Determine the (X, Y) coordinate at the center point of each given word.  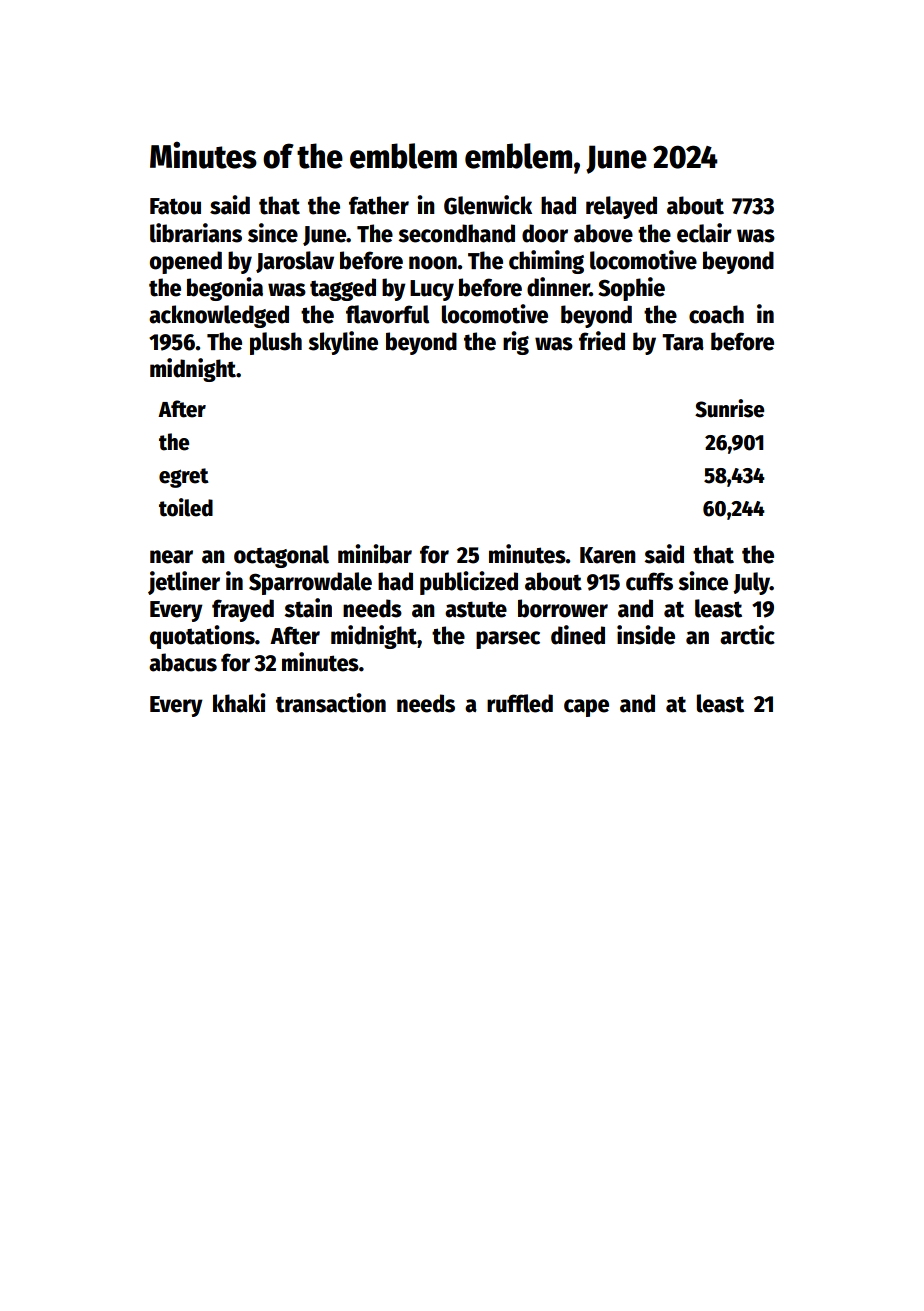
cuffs (649, 581)
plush (276, 343)
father (379, 205)
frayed (243, 610)
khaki (239, 703)
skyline (343, 343)
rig (516, 343)
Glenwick (488, 205)
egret (184, 478)
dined (578, 635)
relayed (621, 207)
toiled (186, 507)
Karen (608, 555)
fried (602, 341)
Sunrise (729, 408)
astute (476, 609)
